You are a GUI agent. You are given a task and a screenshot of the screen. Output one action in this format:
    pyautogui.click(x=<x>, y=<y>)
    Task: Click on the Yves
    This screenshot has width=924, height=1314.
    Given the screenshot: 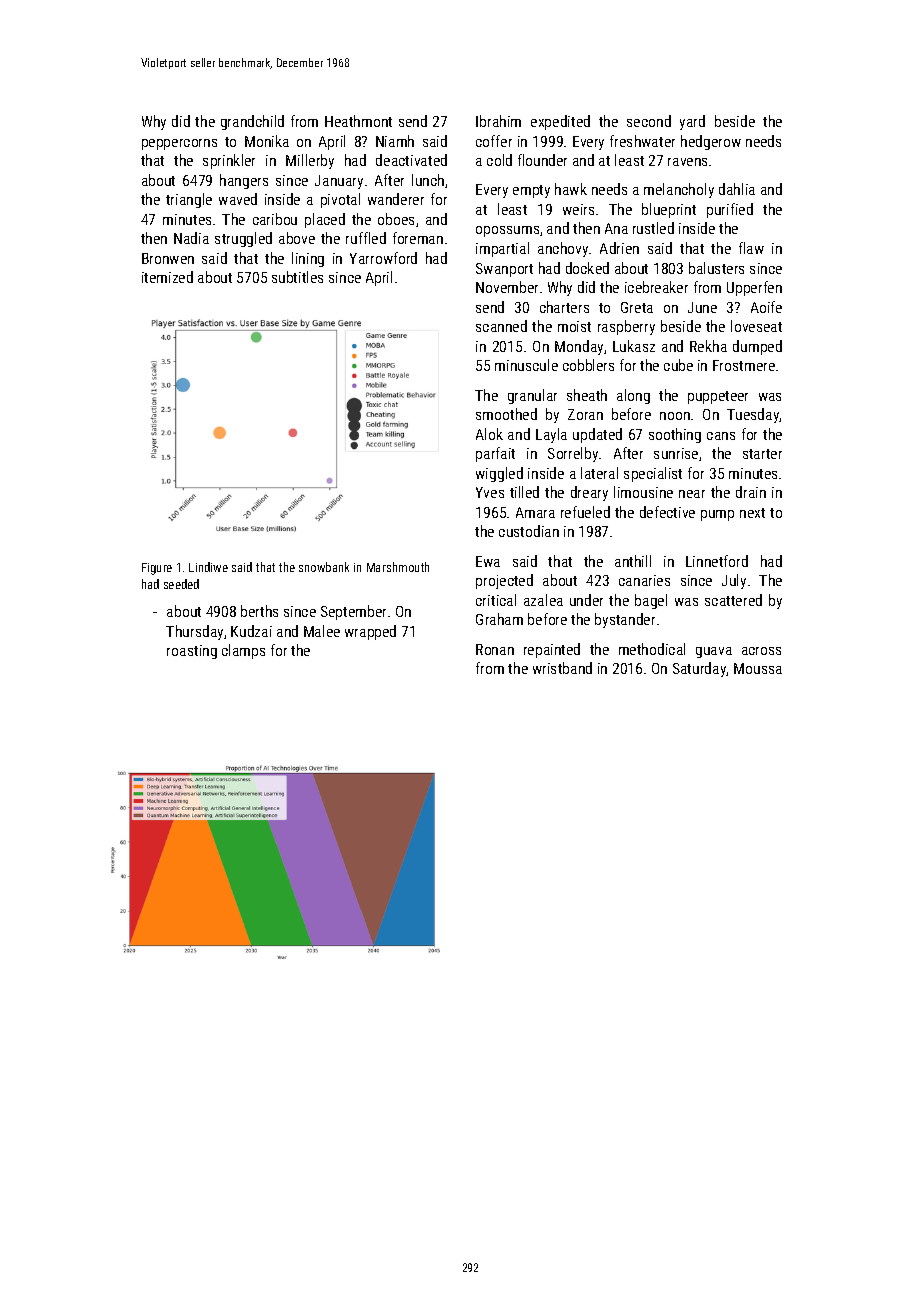 What is the action you would take?
    pyautogui.click(x=490, y=492)
